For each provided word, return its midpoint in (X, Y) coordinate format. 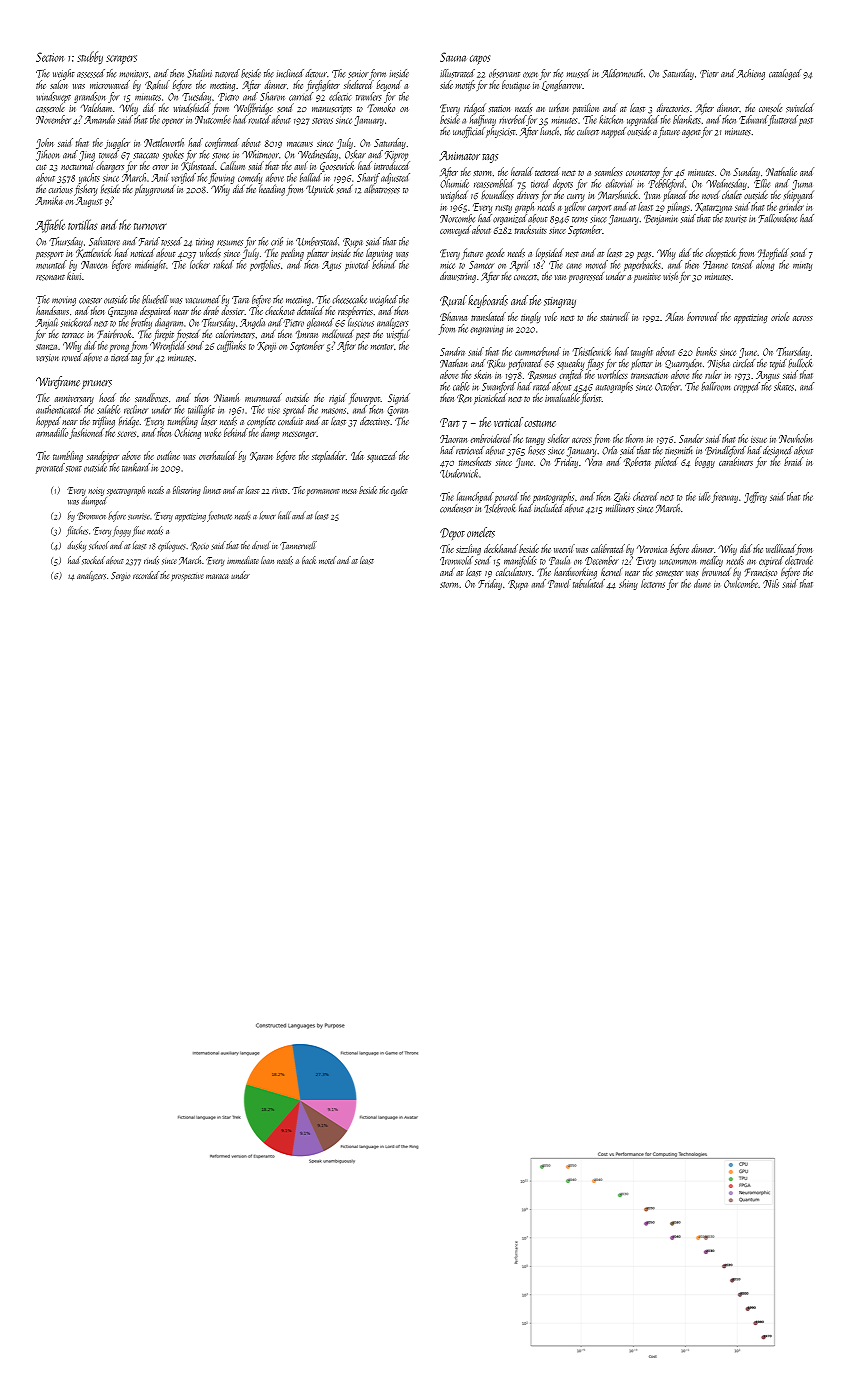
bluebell (155, 299)
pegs (644, 256)
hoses (536, 450)
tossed (171, 241)
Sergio (120, 576)
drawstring (458, 277)
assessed (91, 73)
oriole (780, 316)
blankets (687, 119)
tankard (136, 467)
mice (447, 266)
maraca (217, 576)
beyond (389, 85)
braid (793, 461)
